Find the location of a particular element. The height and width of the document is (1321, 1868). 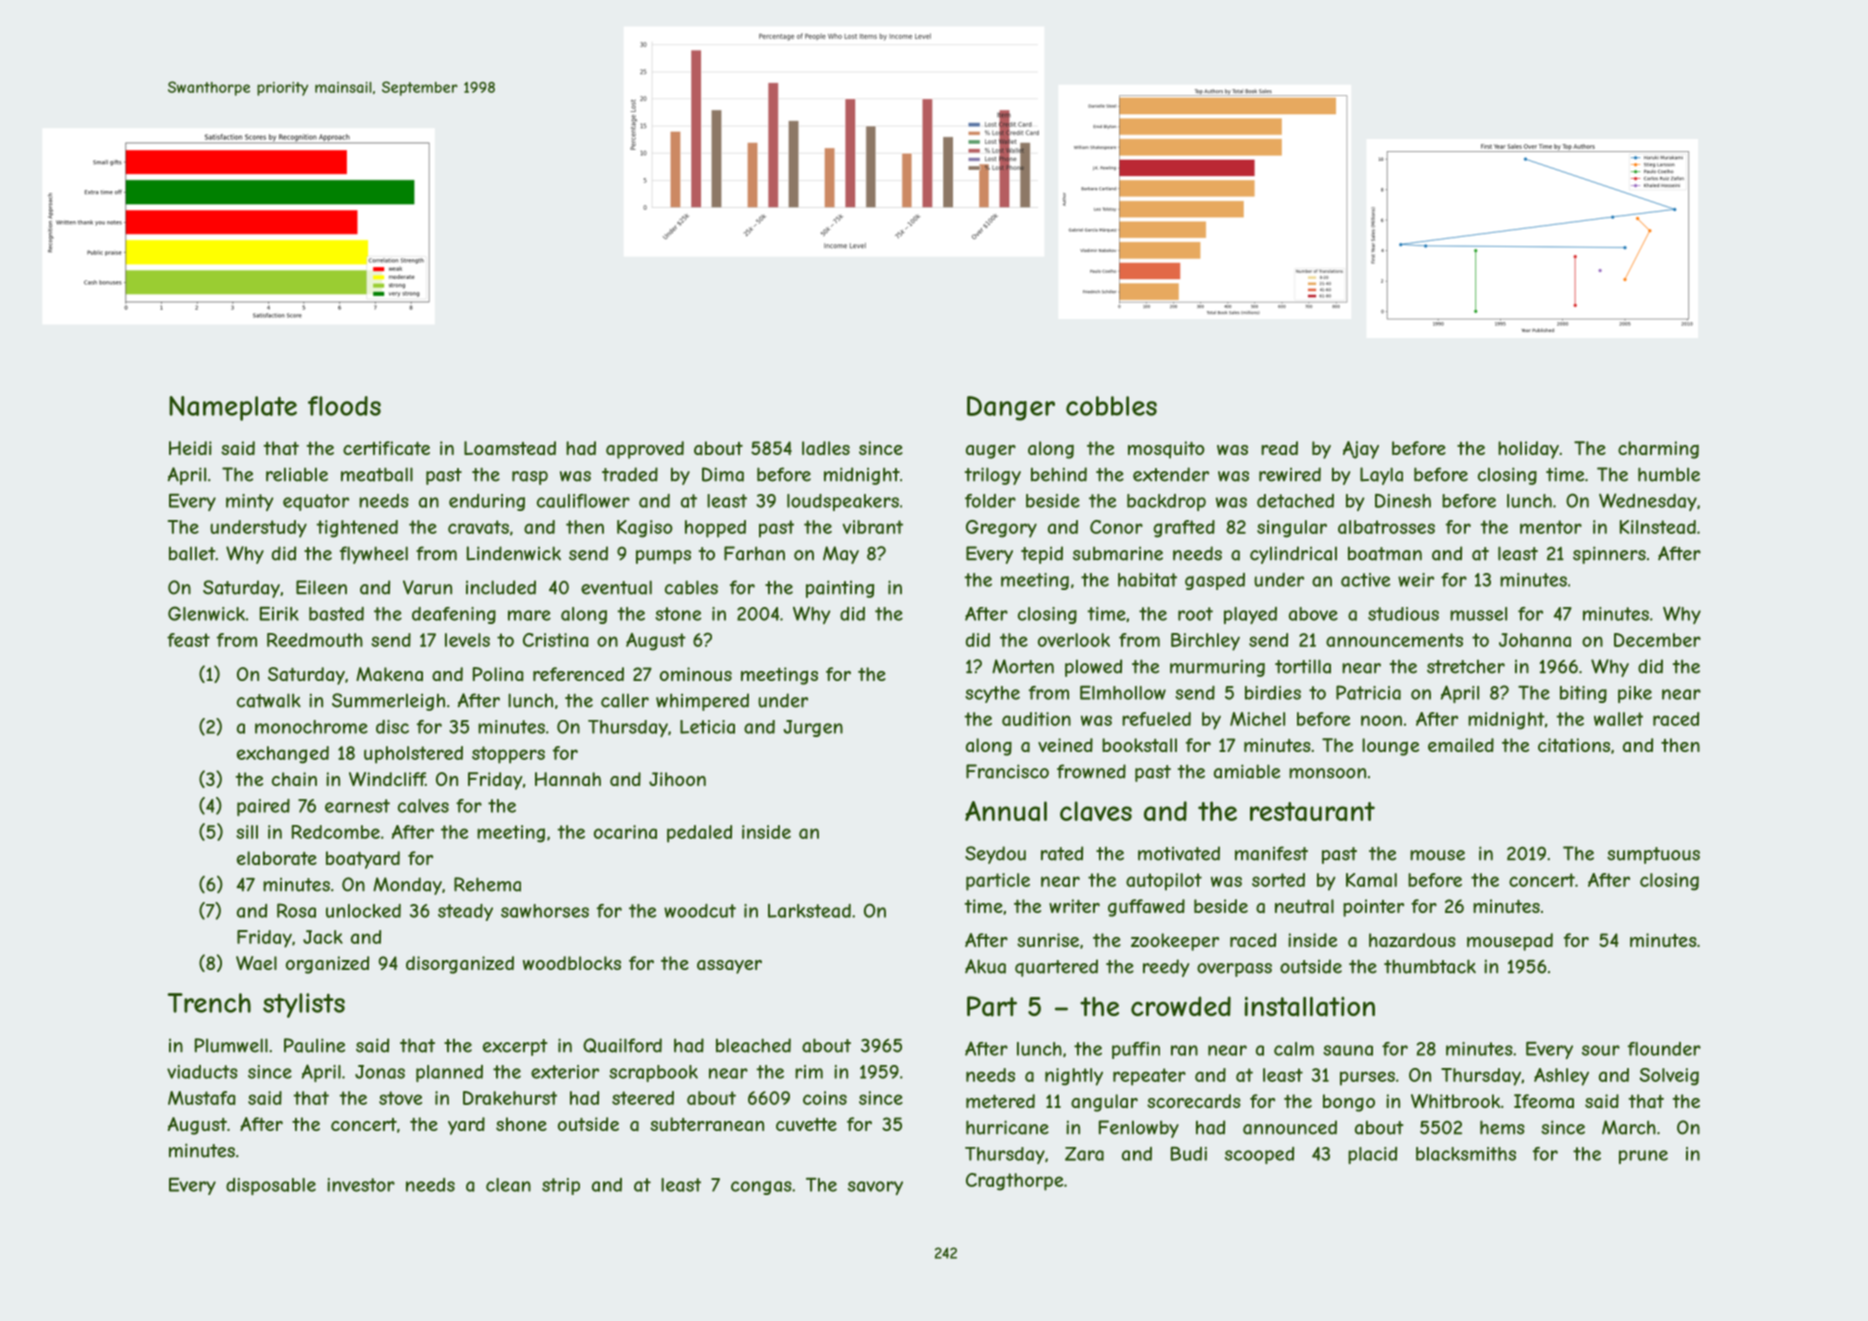

motivated is located at coordinates (1179, 853).
